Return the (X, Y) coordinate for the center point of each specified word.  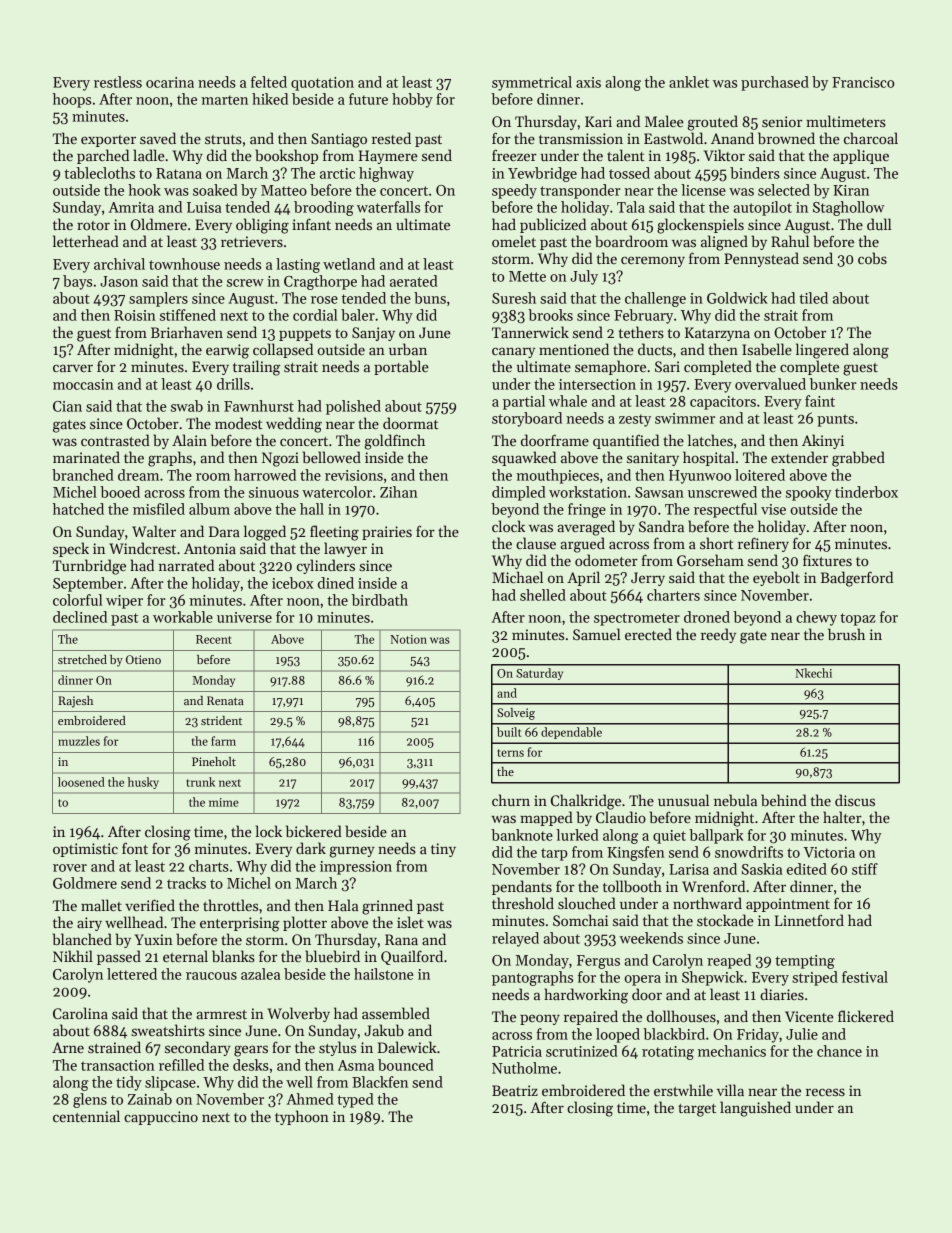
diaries (782, 994)
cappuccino (161, 1118)
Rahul (790, 241)
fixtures (827, 560)
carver (73, 368)
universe (244, 617)
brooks (550, 315)
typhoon (302, 1117)
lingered (822, 351)
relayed (515, 939)
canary (513, 352)
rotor (93, 225)
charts (209, 866)
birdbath (380, 600)
